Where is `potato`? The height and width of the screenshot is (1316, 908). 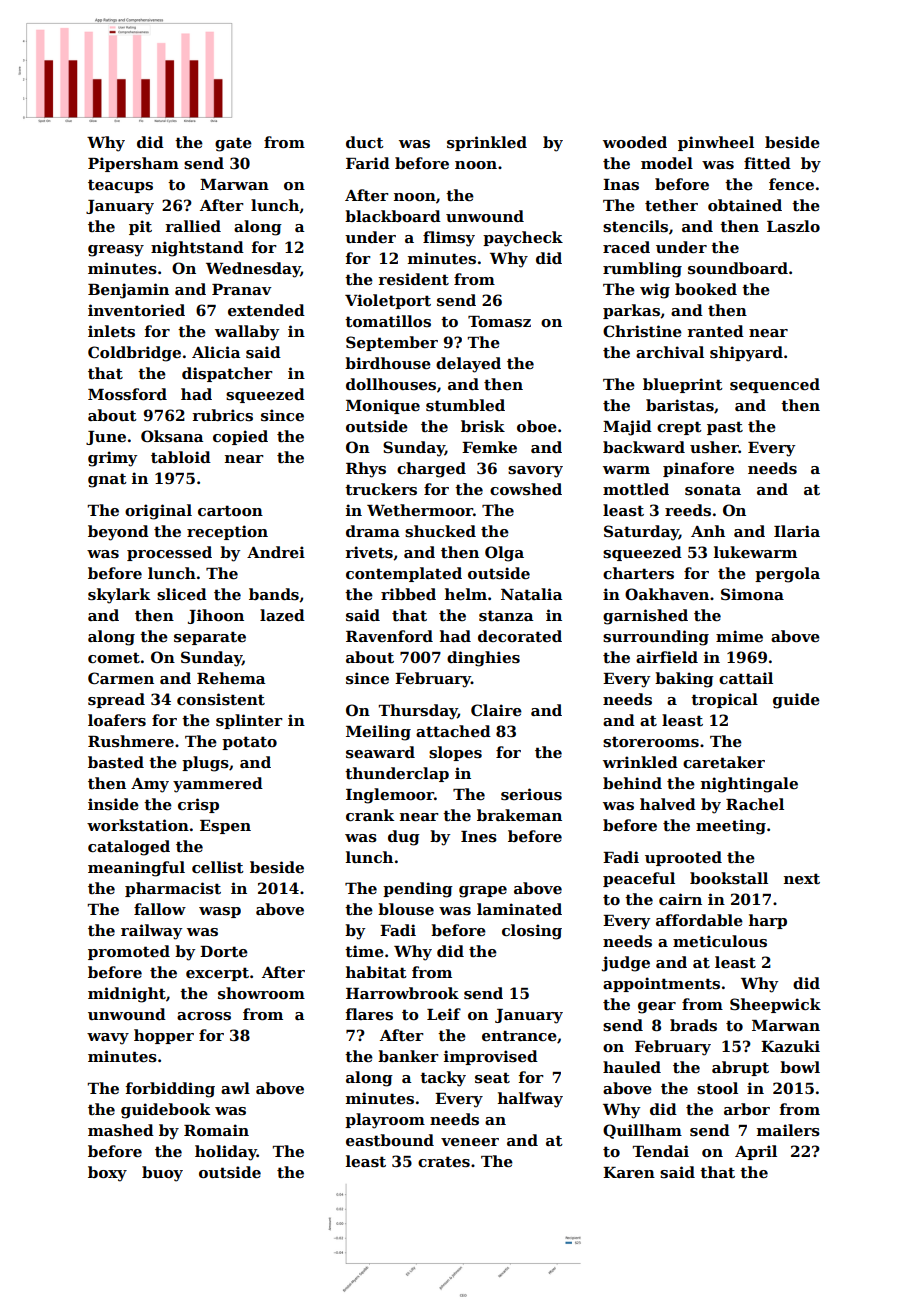 potato is located at coordinates (249, 743).
